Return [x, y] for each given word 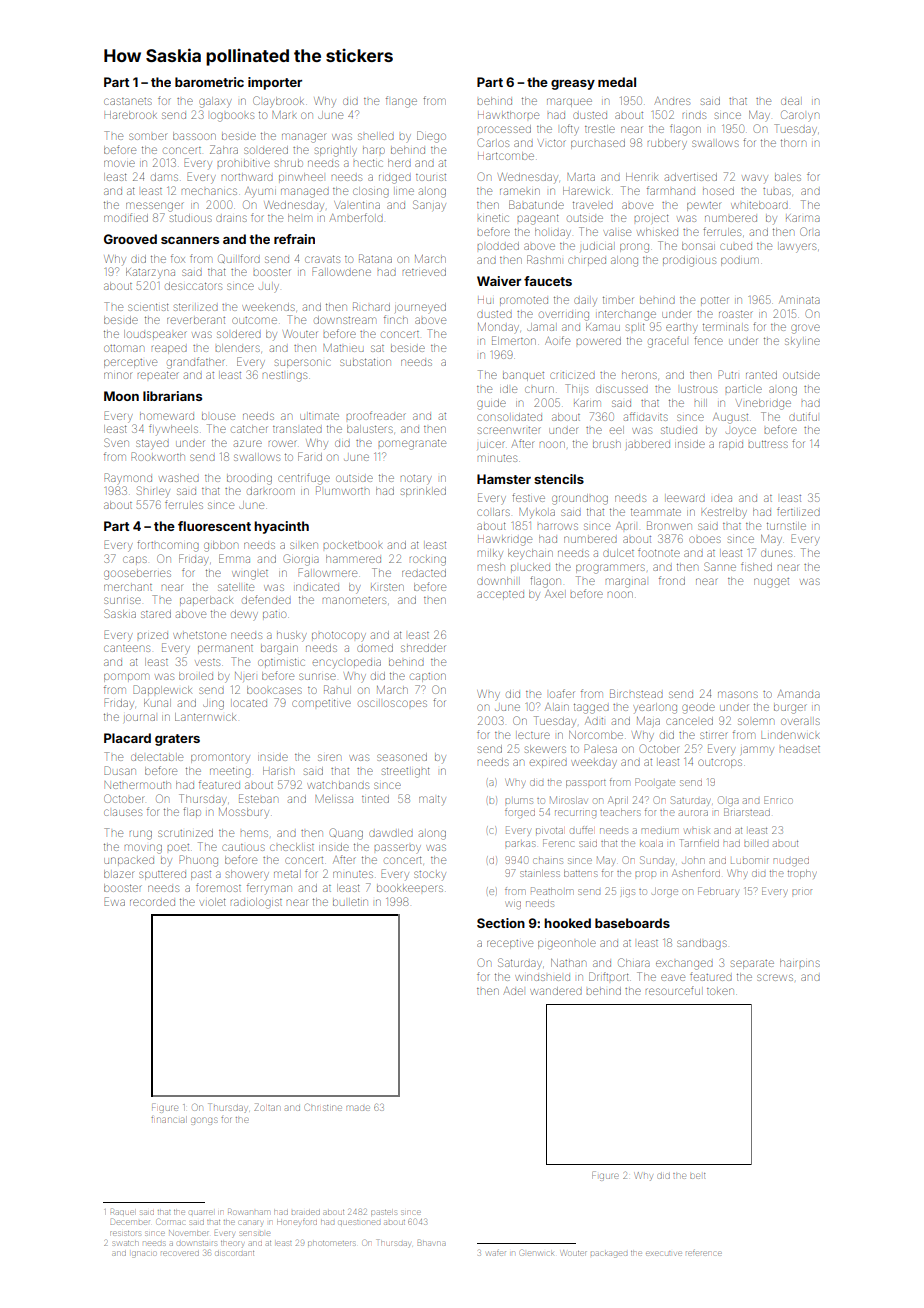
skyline [802, 342]
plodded [498, 246]
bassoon [194, 136]
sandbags [702, 944]
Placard [127, 738]
